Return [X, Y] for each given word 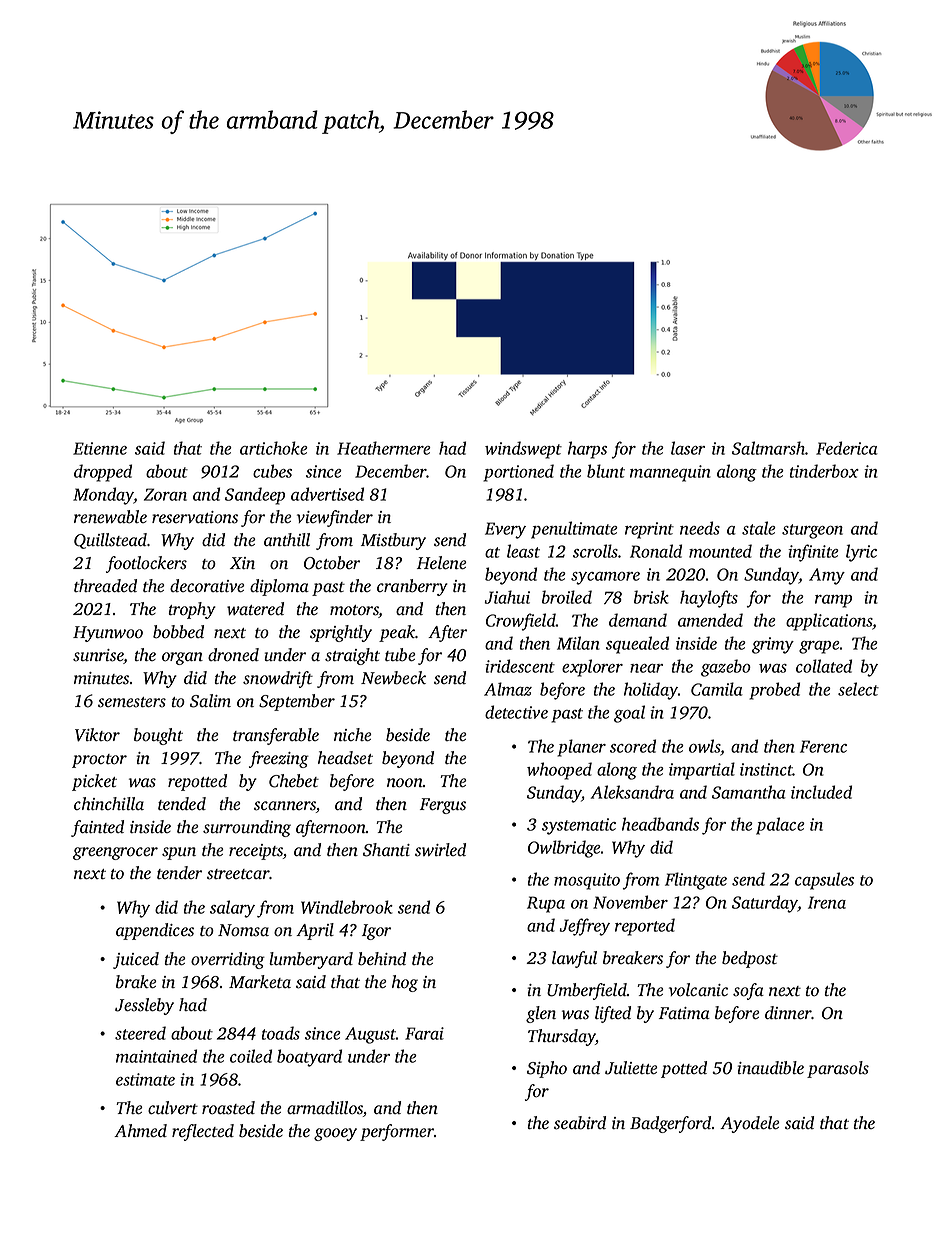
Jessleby [144, 1006]
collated [824, 666]
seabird [580, 1123]
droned [233, 655]
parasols [838, 1069]
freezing [279, 759]
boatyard [309, 1058]
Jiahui [507, 597]
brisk [651, 597]
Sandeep [255, 496]
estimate [145, 1079]
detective [516, 712]
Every [505, 530]
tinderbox [824, 471]
